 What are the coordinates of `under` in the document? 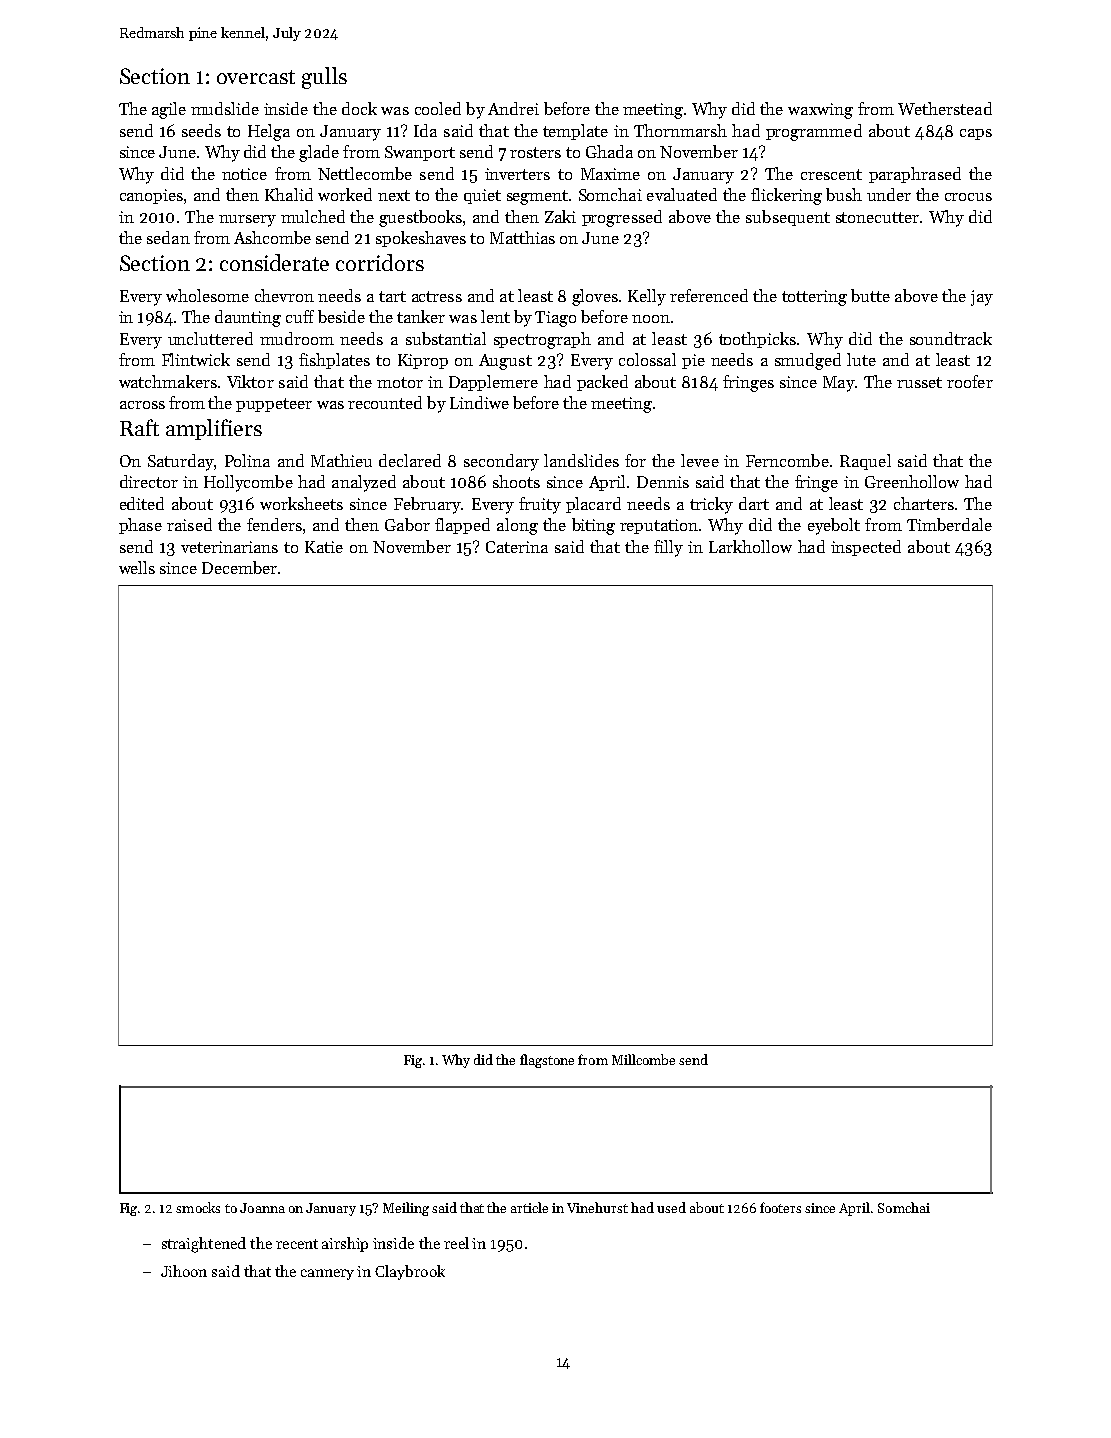 It's located at (889, 194).
